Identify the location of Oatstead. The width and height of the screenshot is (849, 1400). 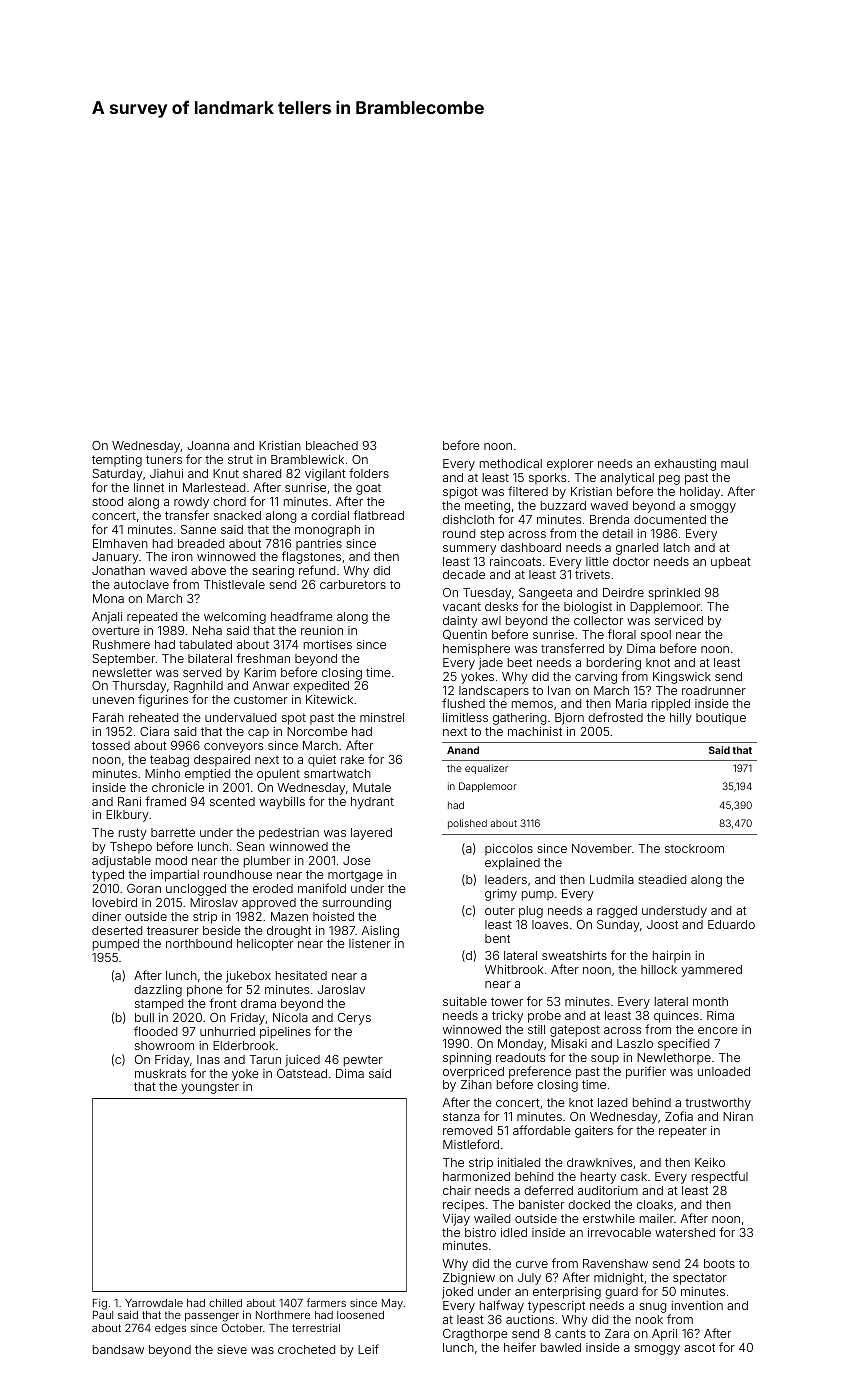
(302, 1073).
